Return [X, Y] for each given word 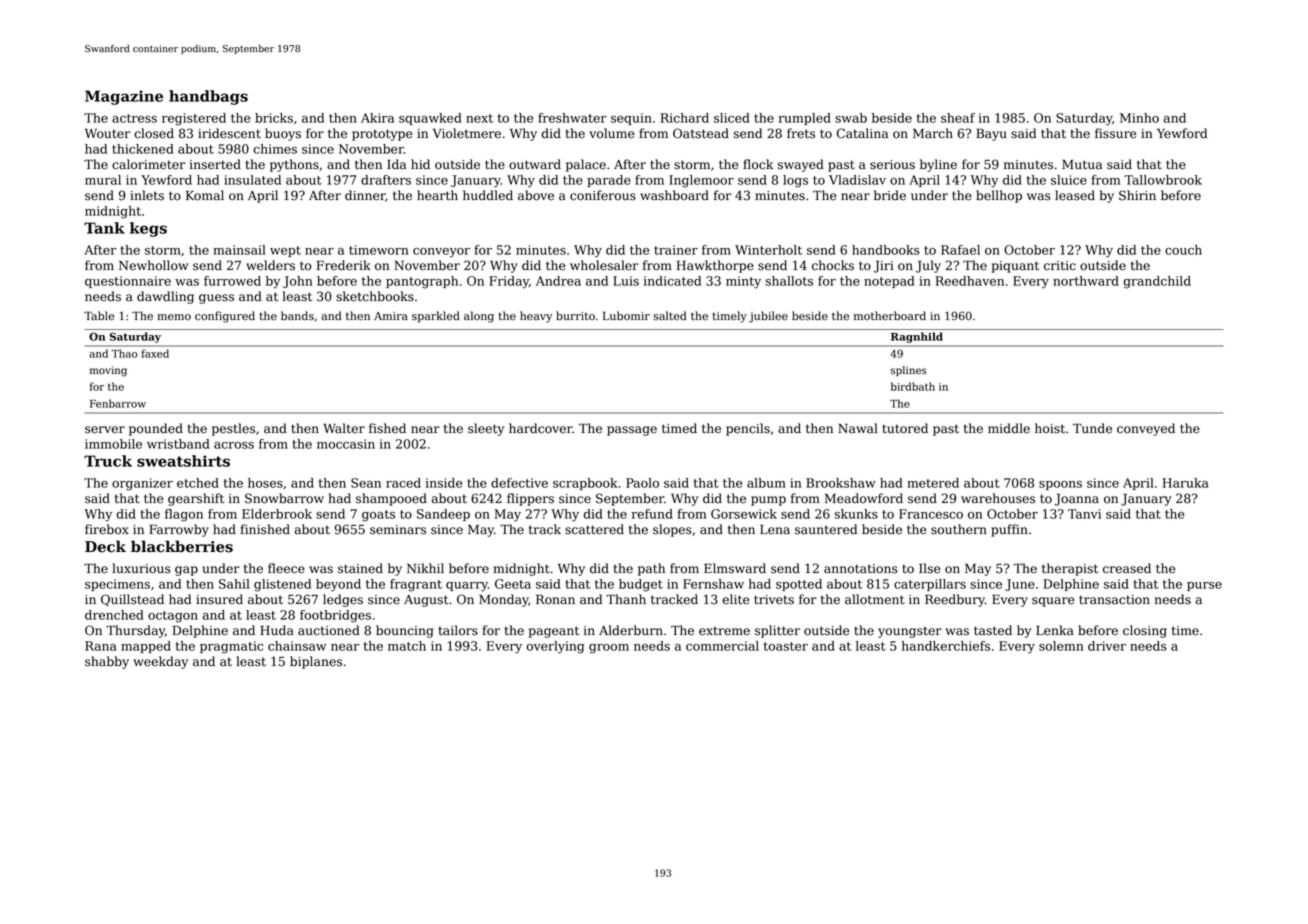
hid [420, 164]
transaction [1114, 600]
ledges [343, 600]
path [651, 569]
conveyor [441, 253]
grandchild [1157, 282]
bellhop [999, 196]
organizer [142, 484]
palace [586, 165]
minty [743, 282]
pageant [554, 632]
